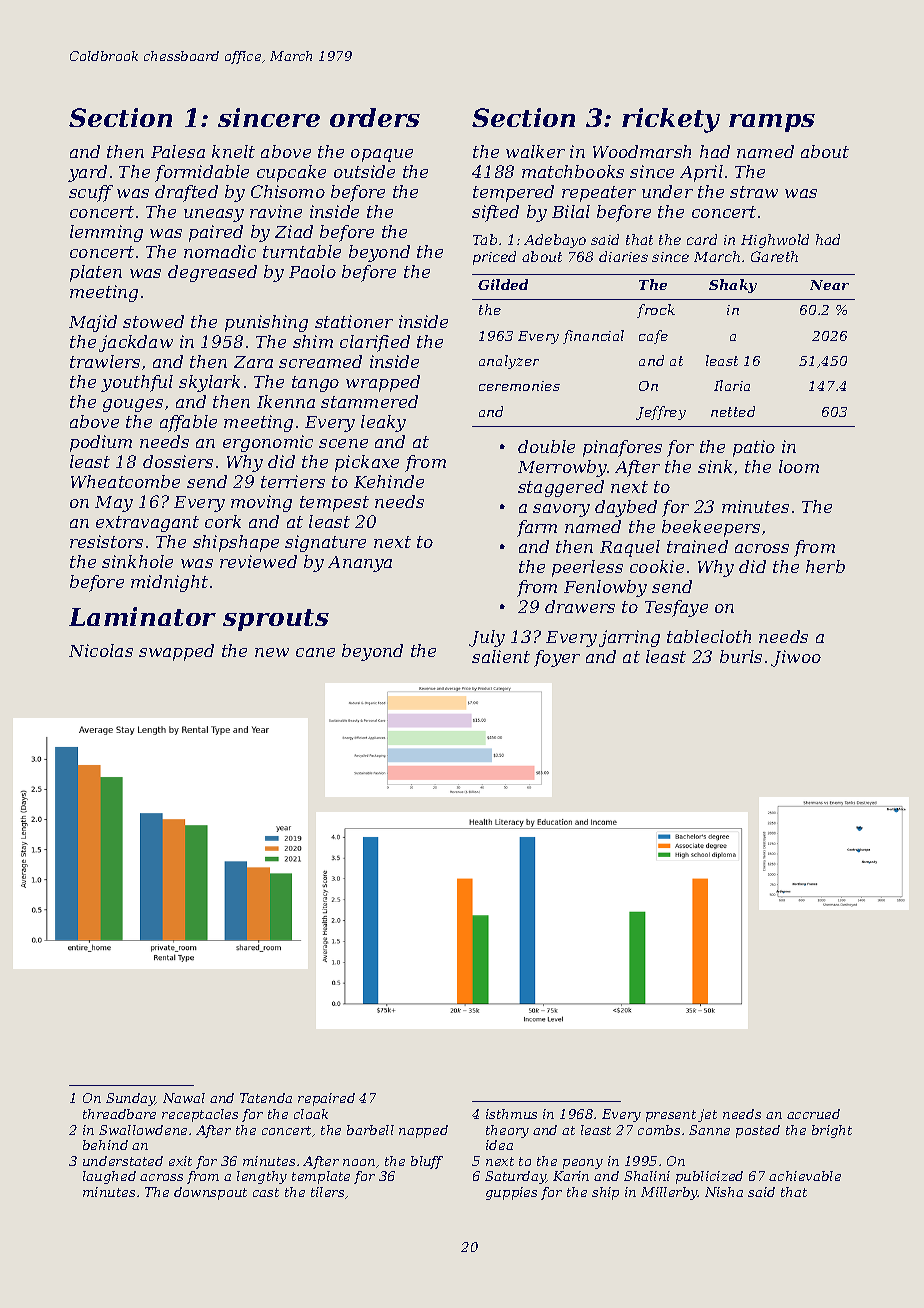  What do you see at coordinates (101, 650) in the image?
I see `Nicolas` at bounding box center [101, 650].
